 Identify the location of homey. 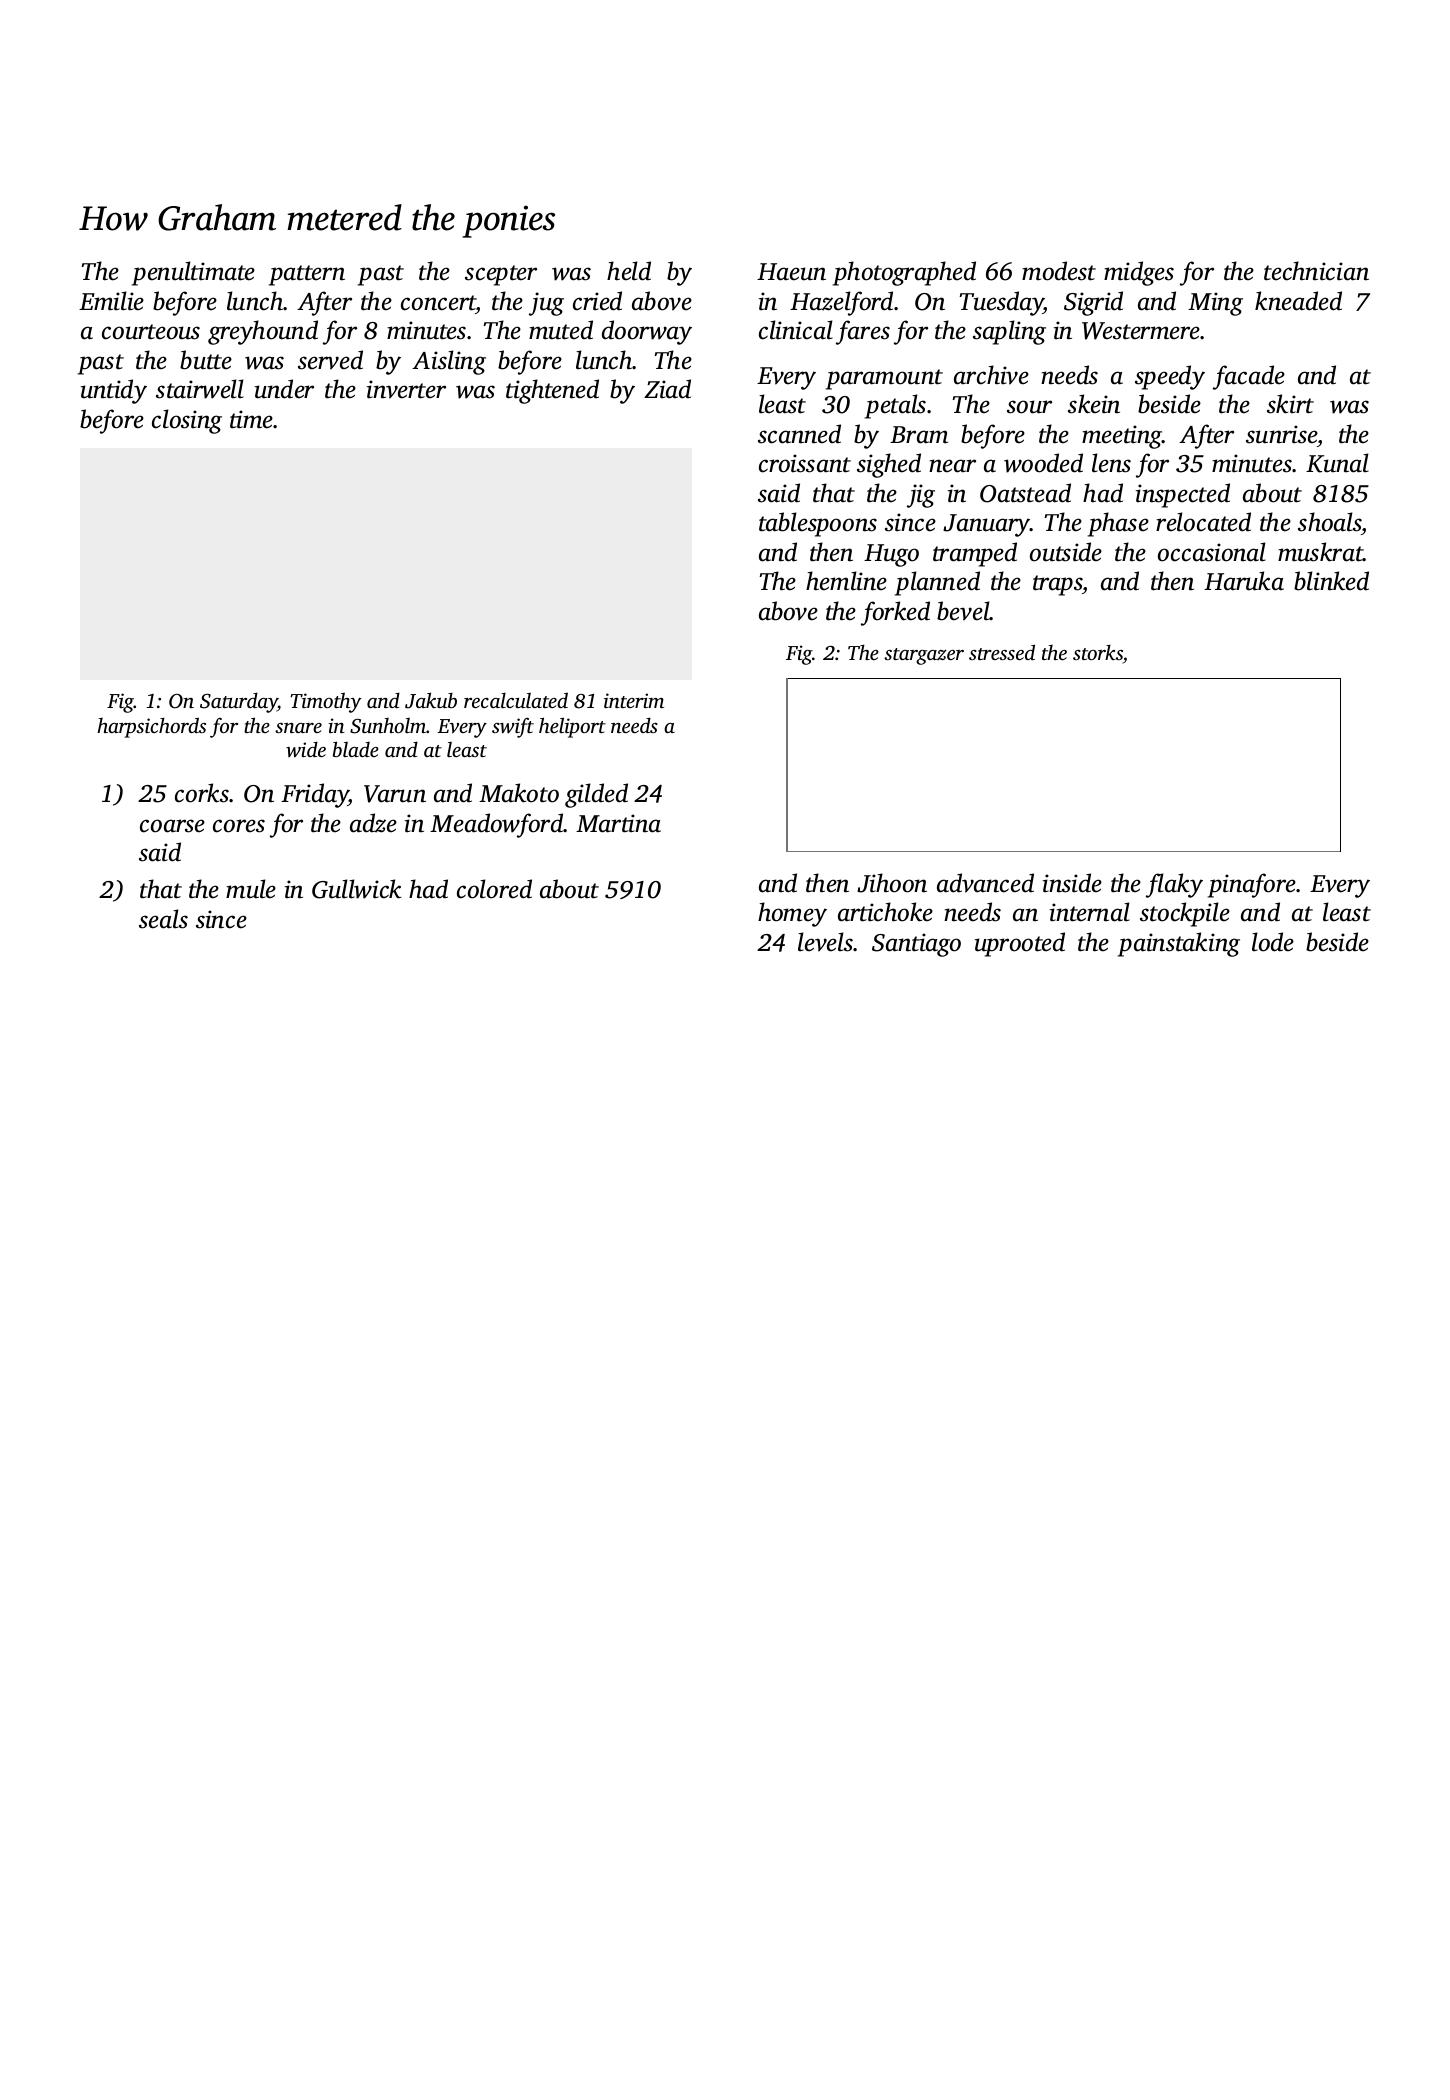
(792, 914).
